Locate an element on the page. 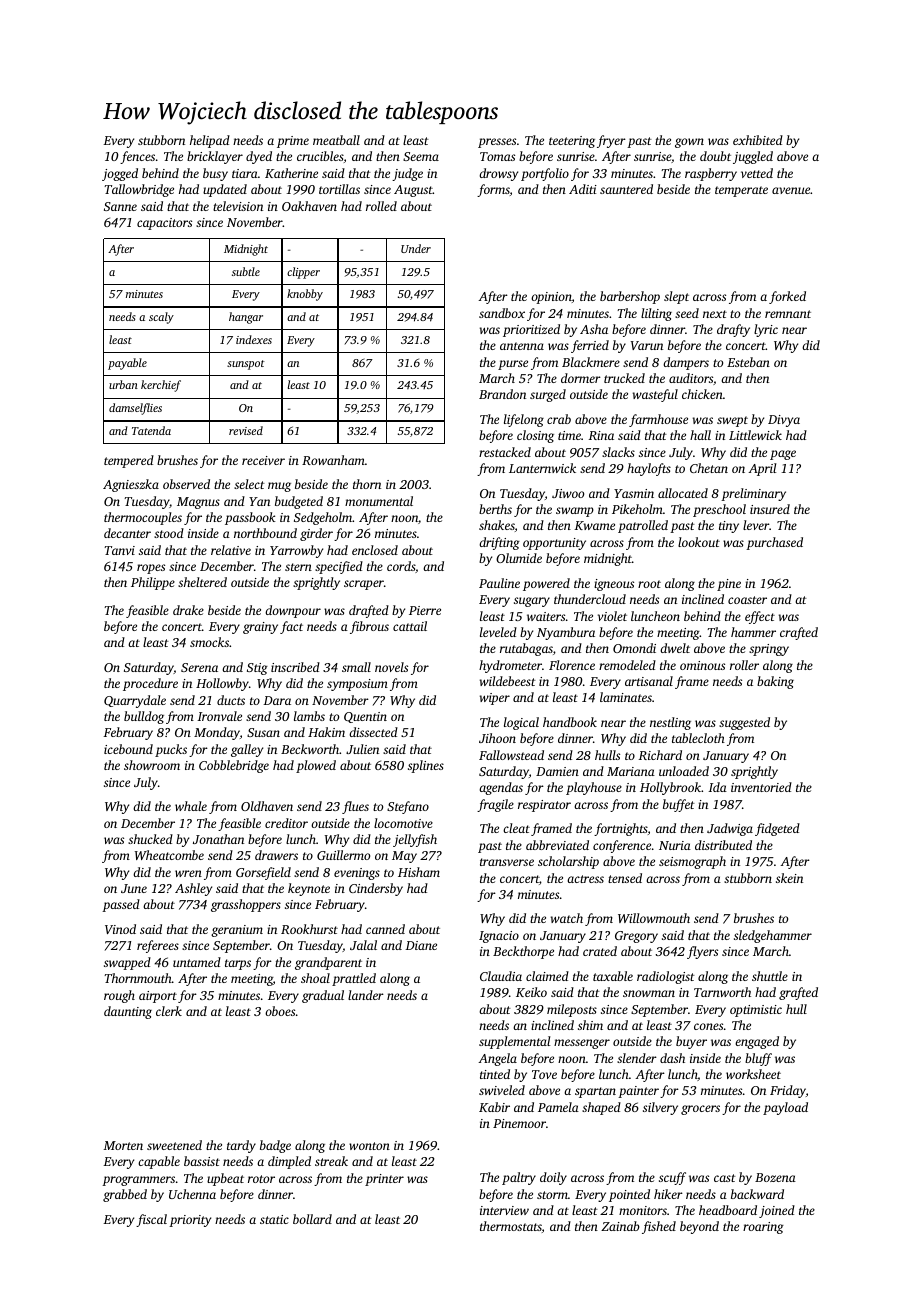  capable is located at coordinates (159, 1162).
